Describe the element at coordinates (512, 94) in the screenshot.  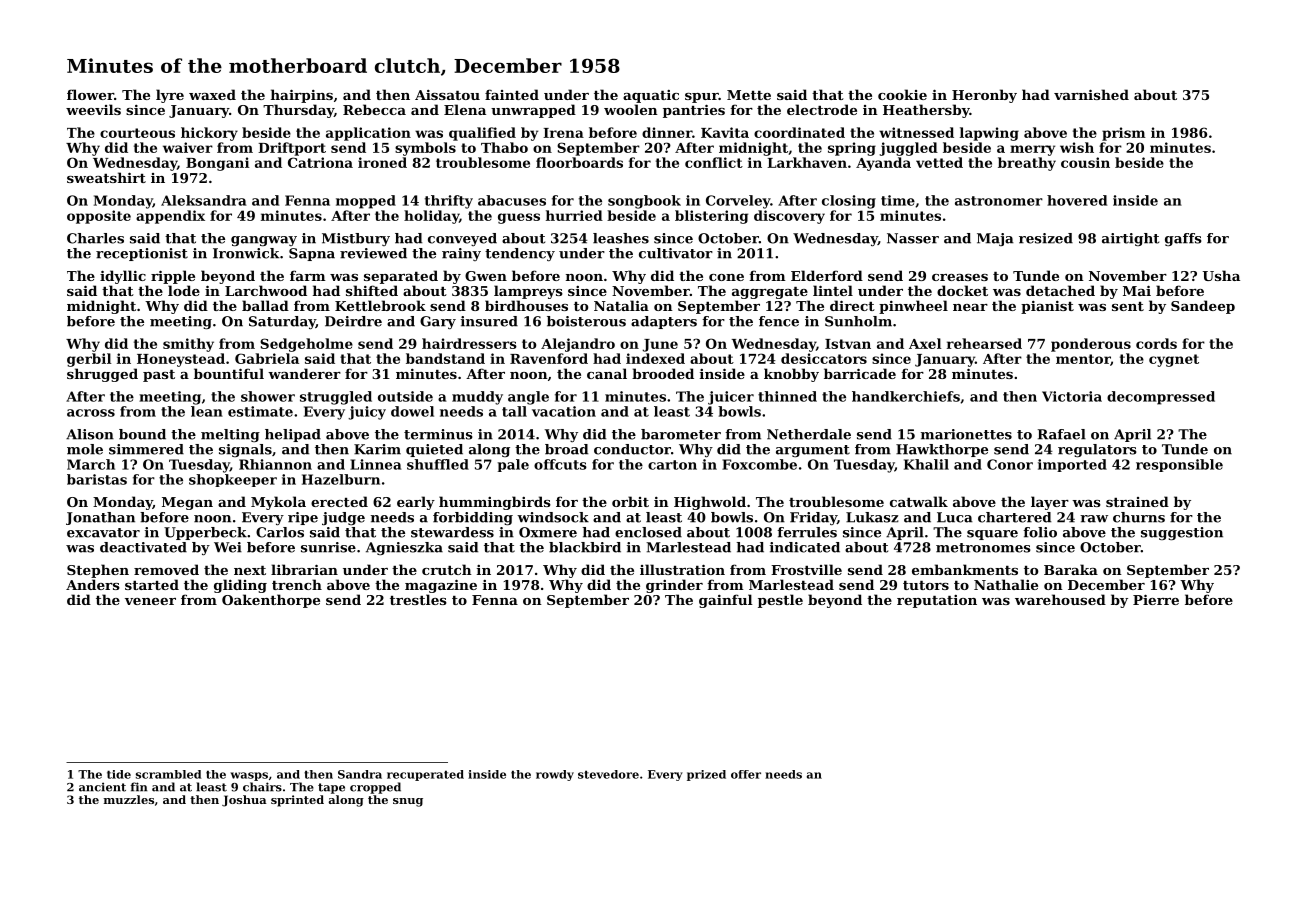
I see `fainted` at that location.
